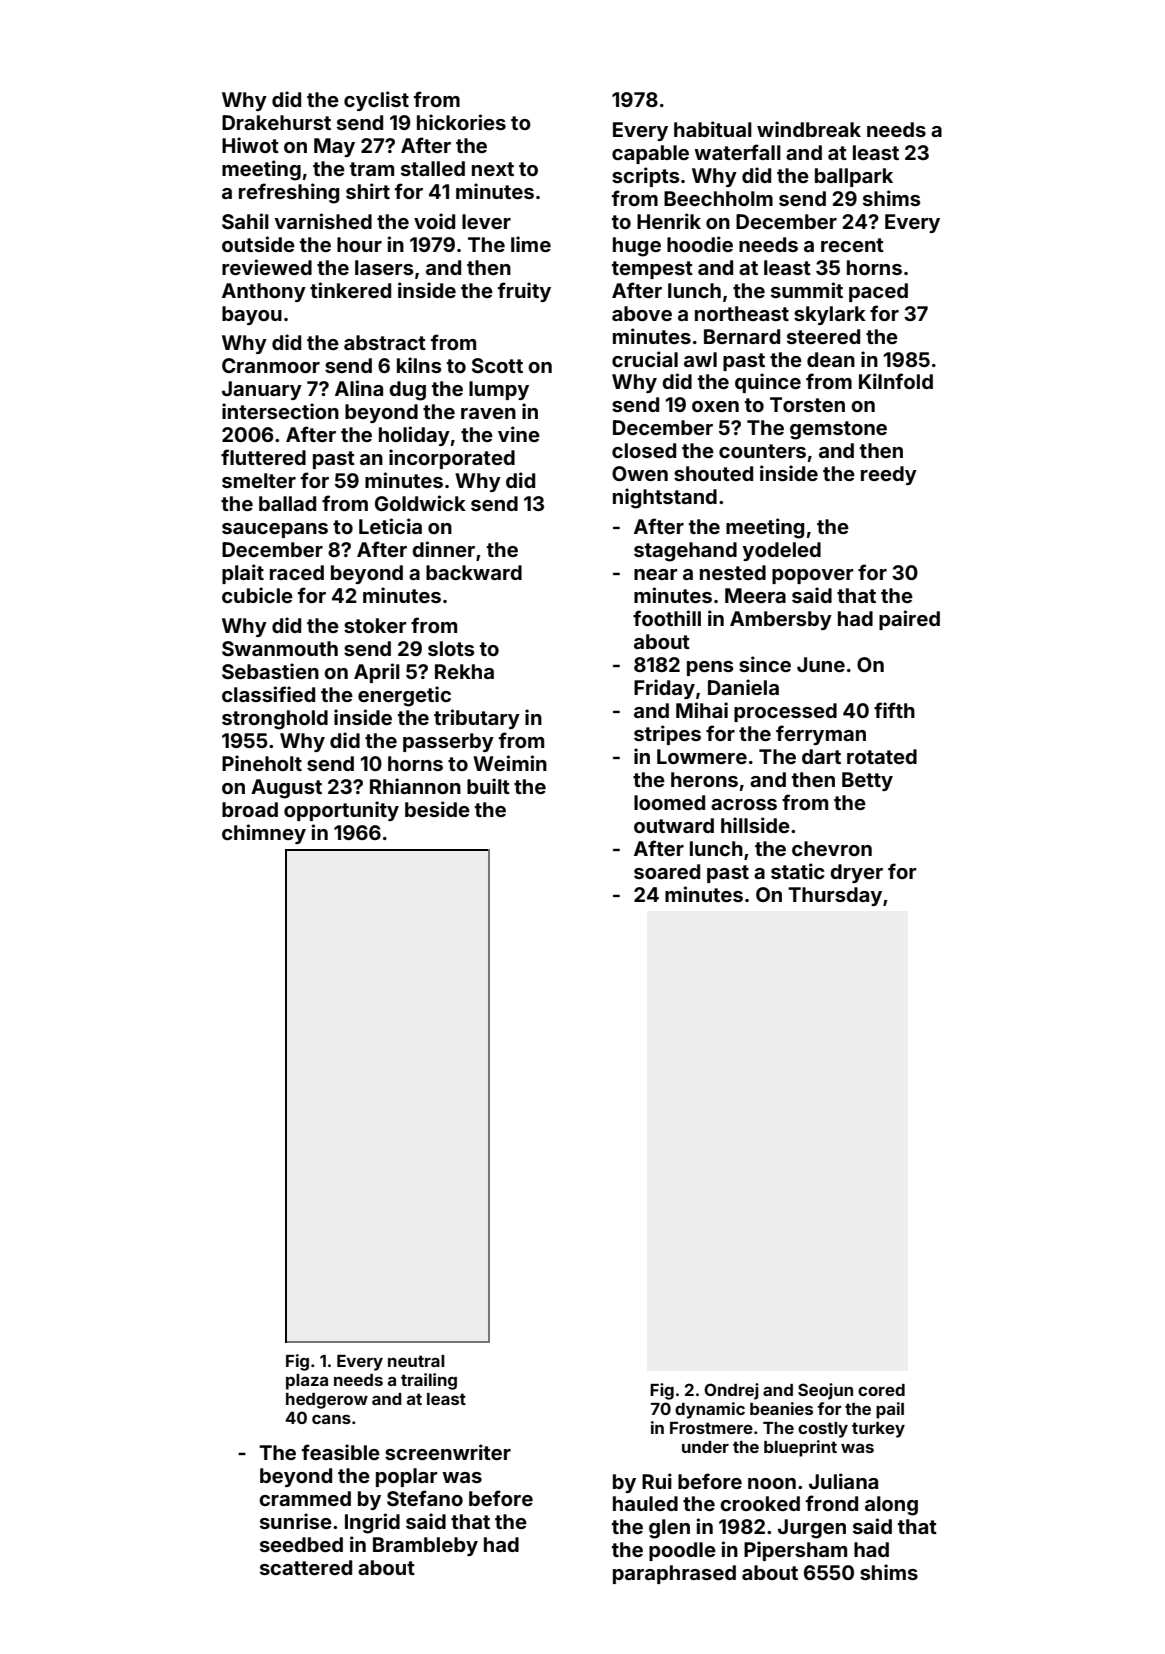 This screenshot has width=1165, height=1654. Describe the element at coordinates (327, 1401) in the screenshot. I see `hedgerow` at that location.
